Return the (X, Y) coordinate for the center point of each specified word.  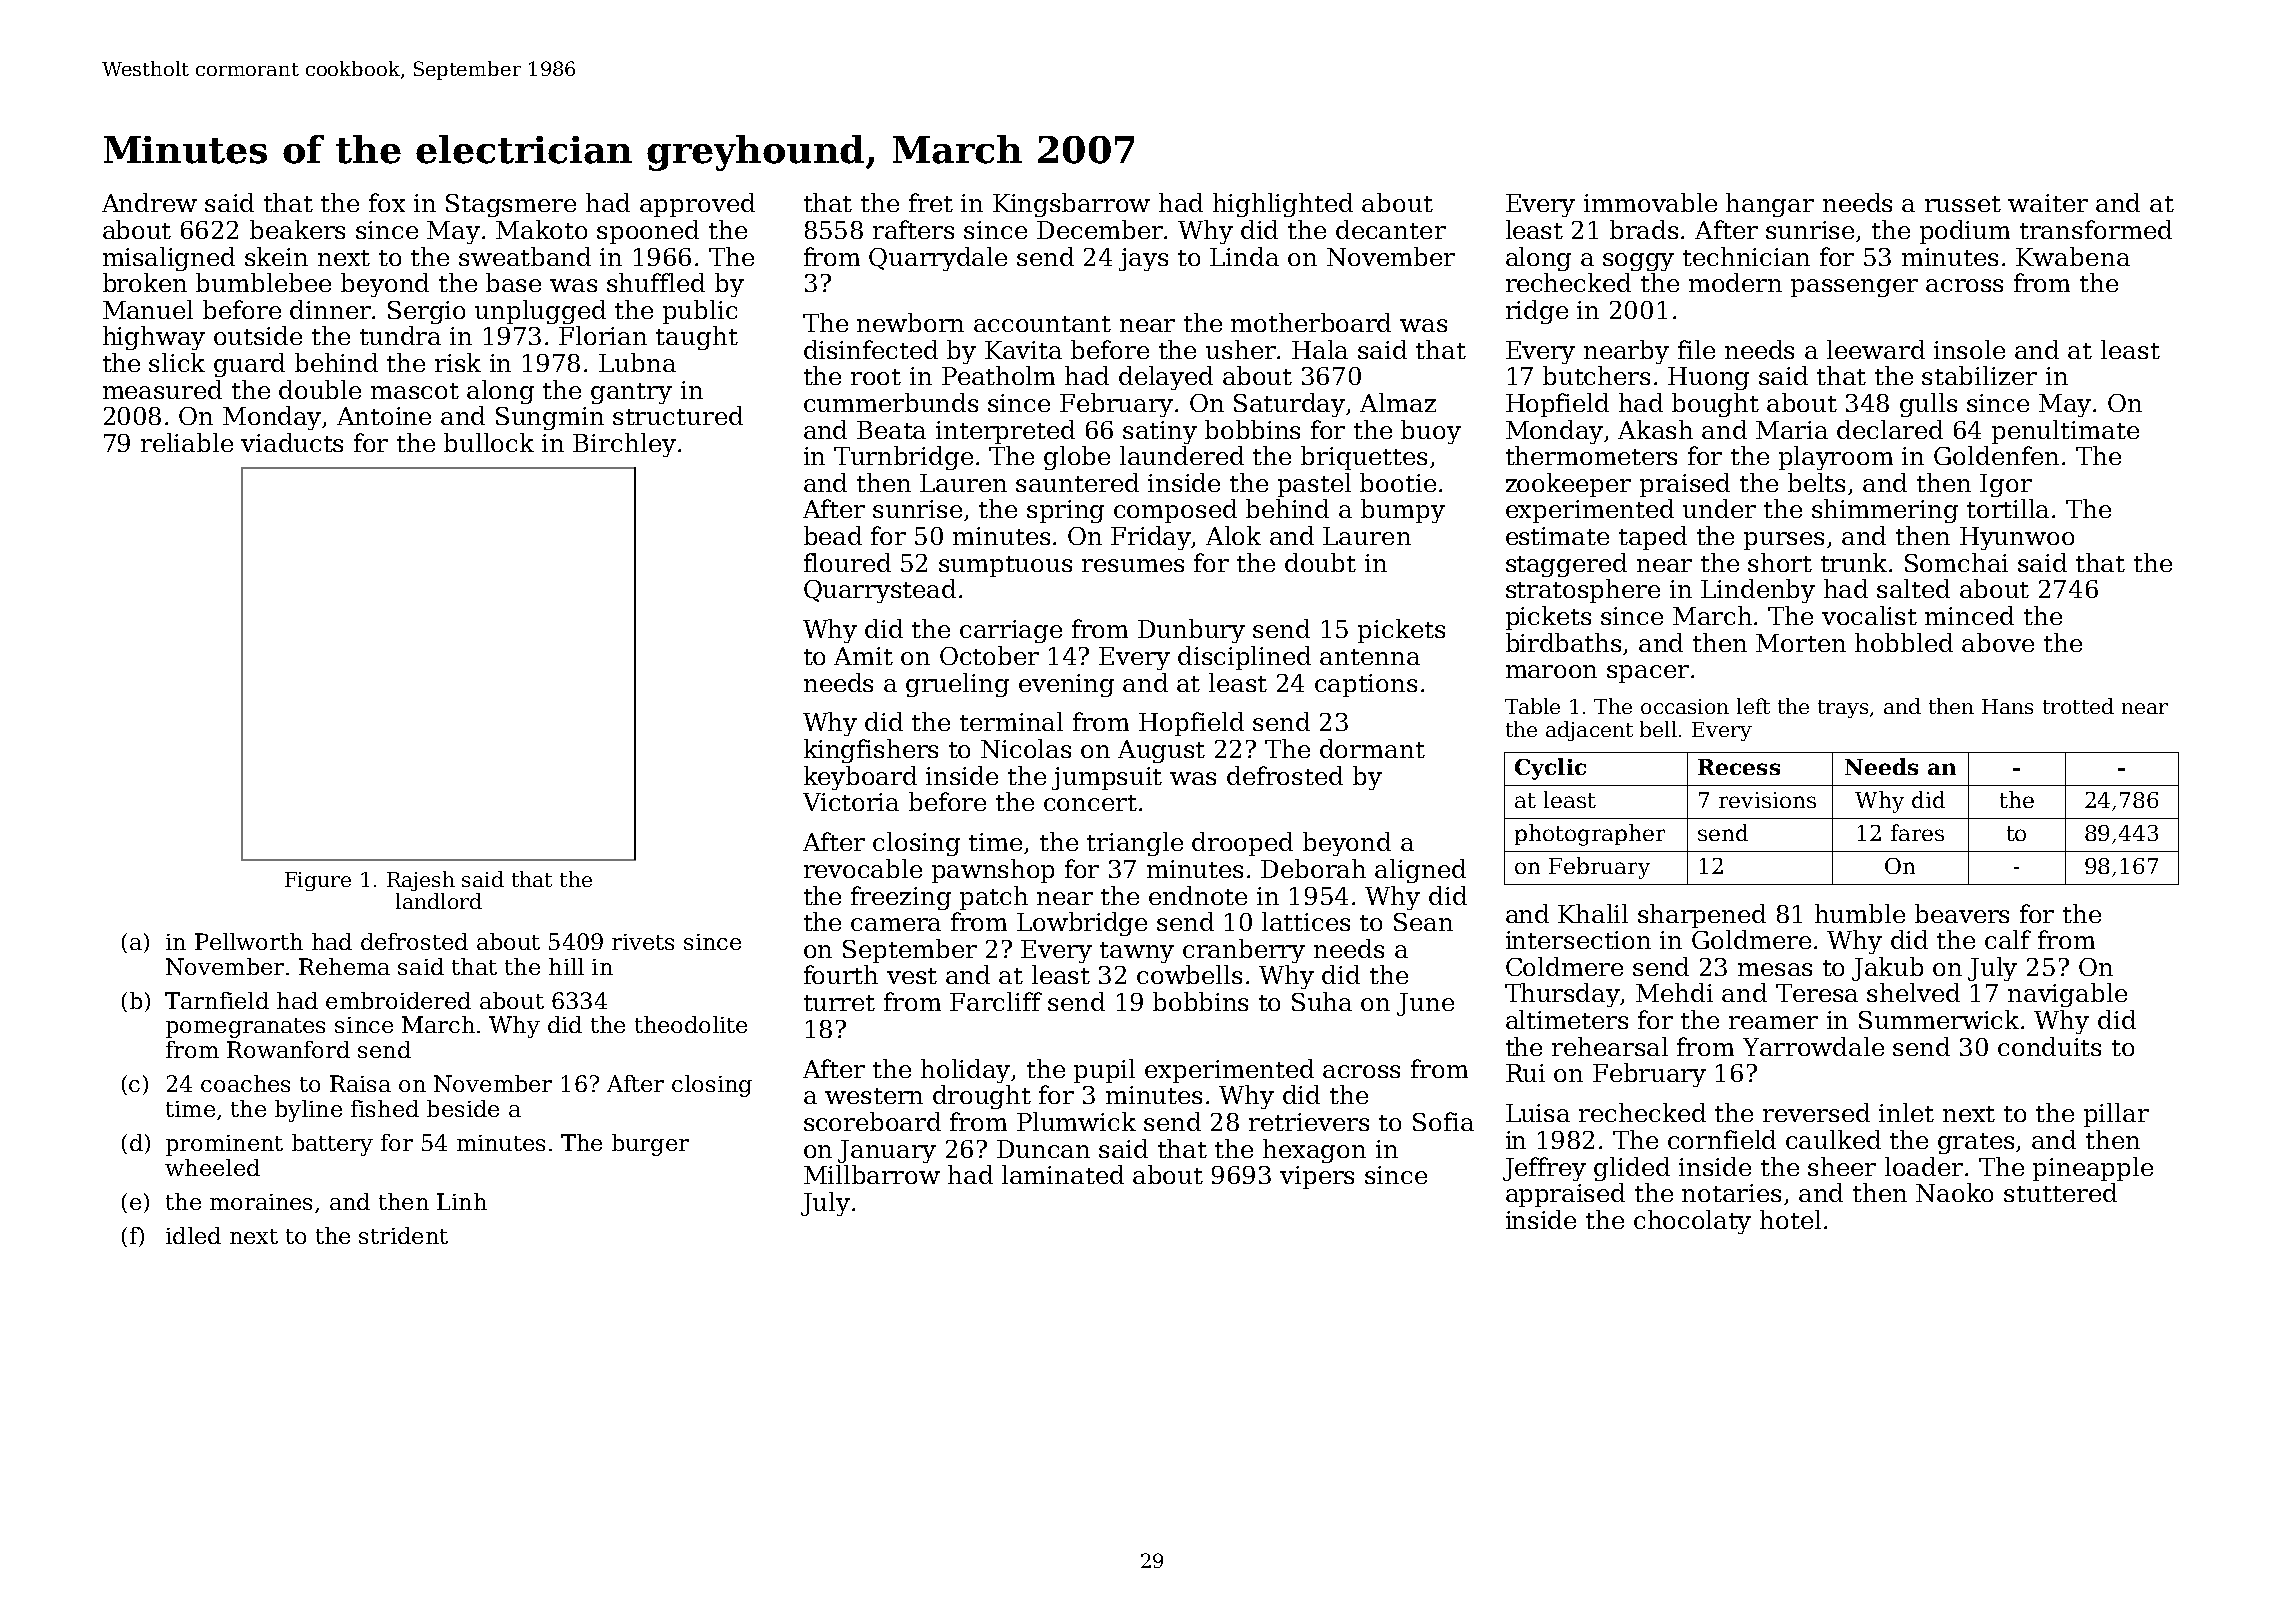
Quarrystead (880, 591)
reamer (1773, 1022)
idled (193, 1235)
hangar (1770, 205)
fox (387, 202)
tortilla (2008, 508)
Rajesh (421, 881)
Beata (891, 430)
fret (931, 202)
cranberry (1244, 951)
